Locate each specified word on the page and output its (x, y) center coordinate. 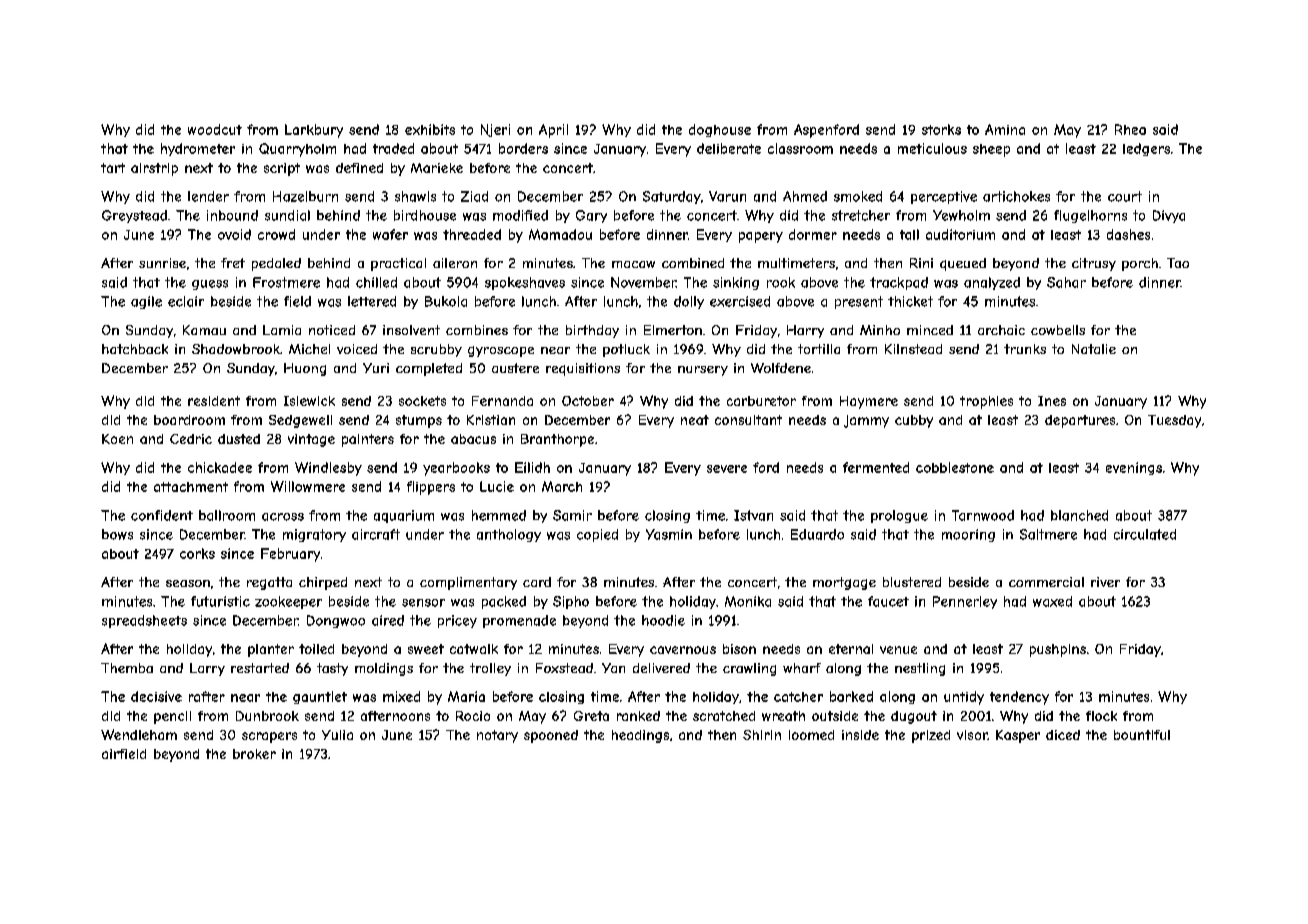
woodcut (215, 129)
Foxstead (564, 668)
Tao (1178, 263)
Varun (727, 196)
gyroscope (501, 351)
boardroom (189, 420)
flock (1101, 716)
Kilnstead (913, 349)
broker (254, 754)
